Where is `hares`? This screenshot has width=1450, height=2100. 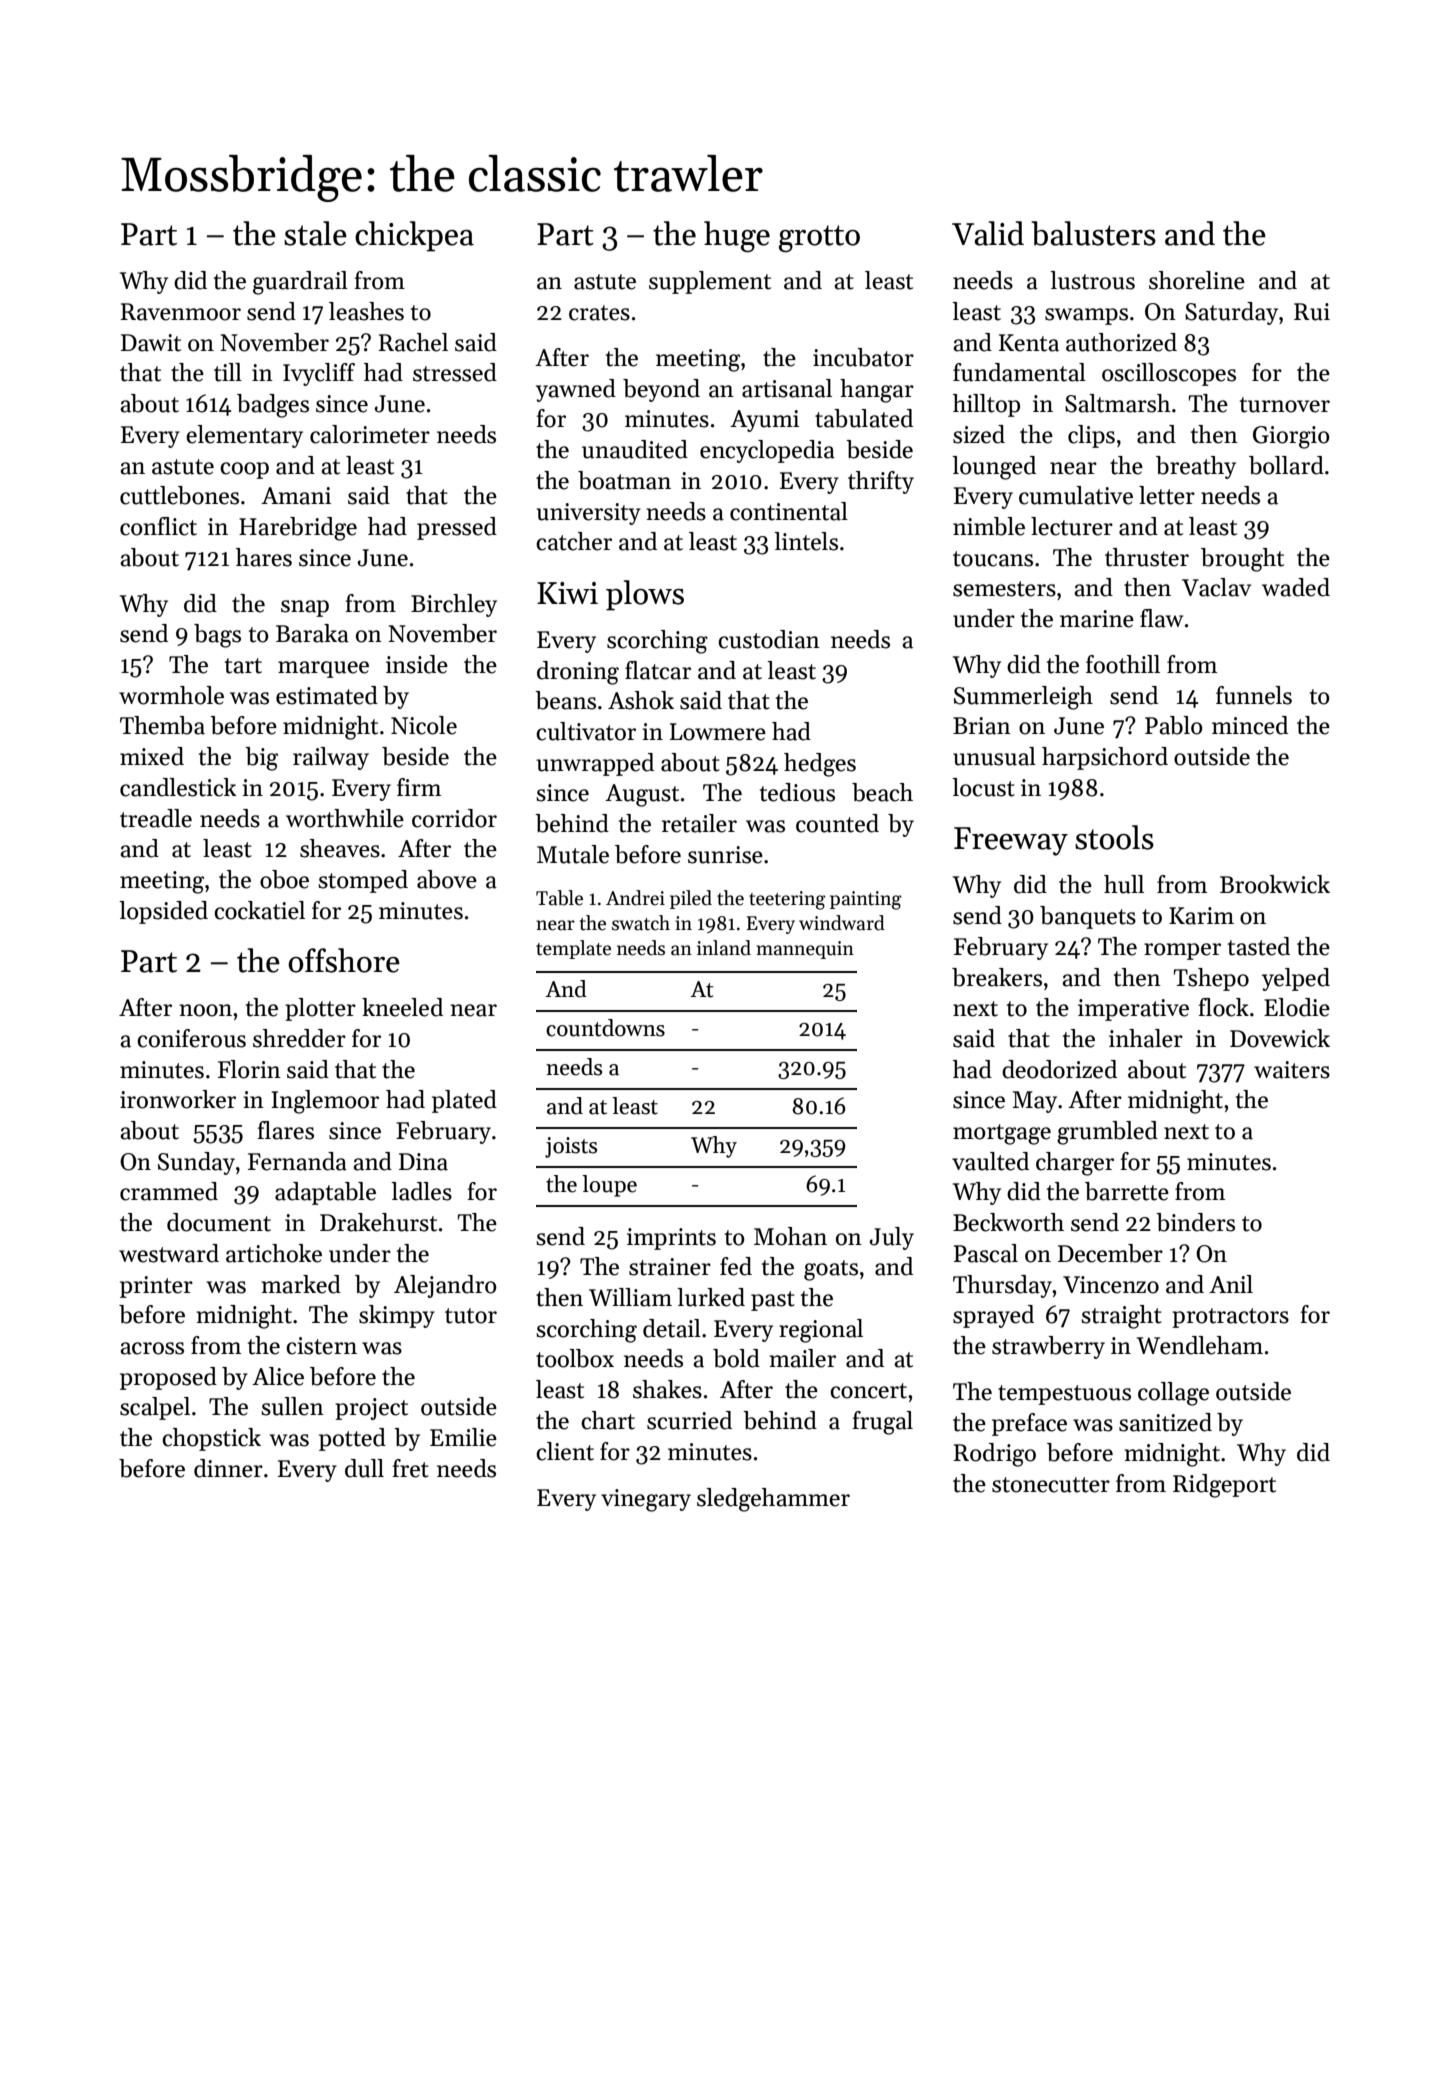
hares is located at coordinates (264, 557).
